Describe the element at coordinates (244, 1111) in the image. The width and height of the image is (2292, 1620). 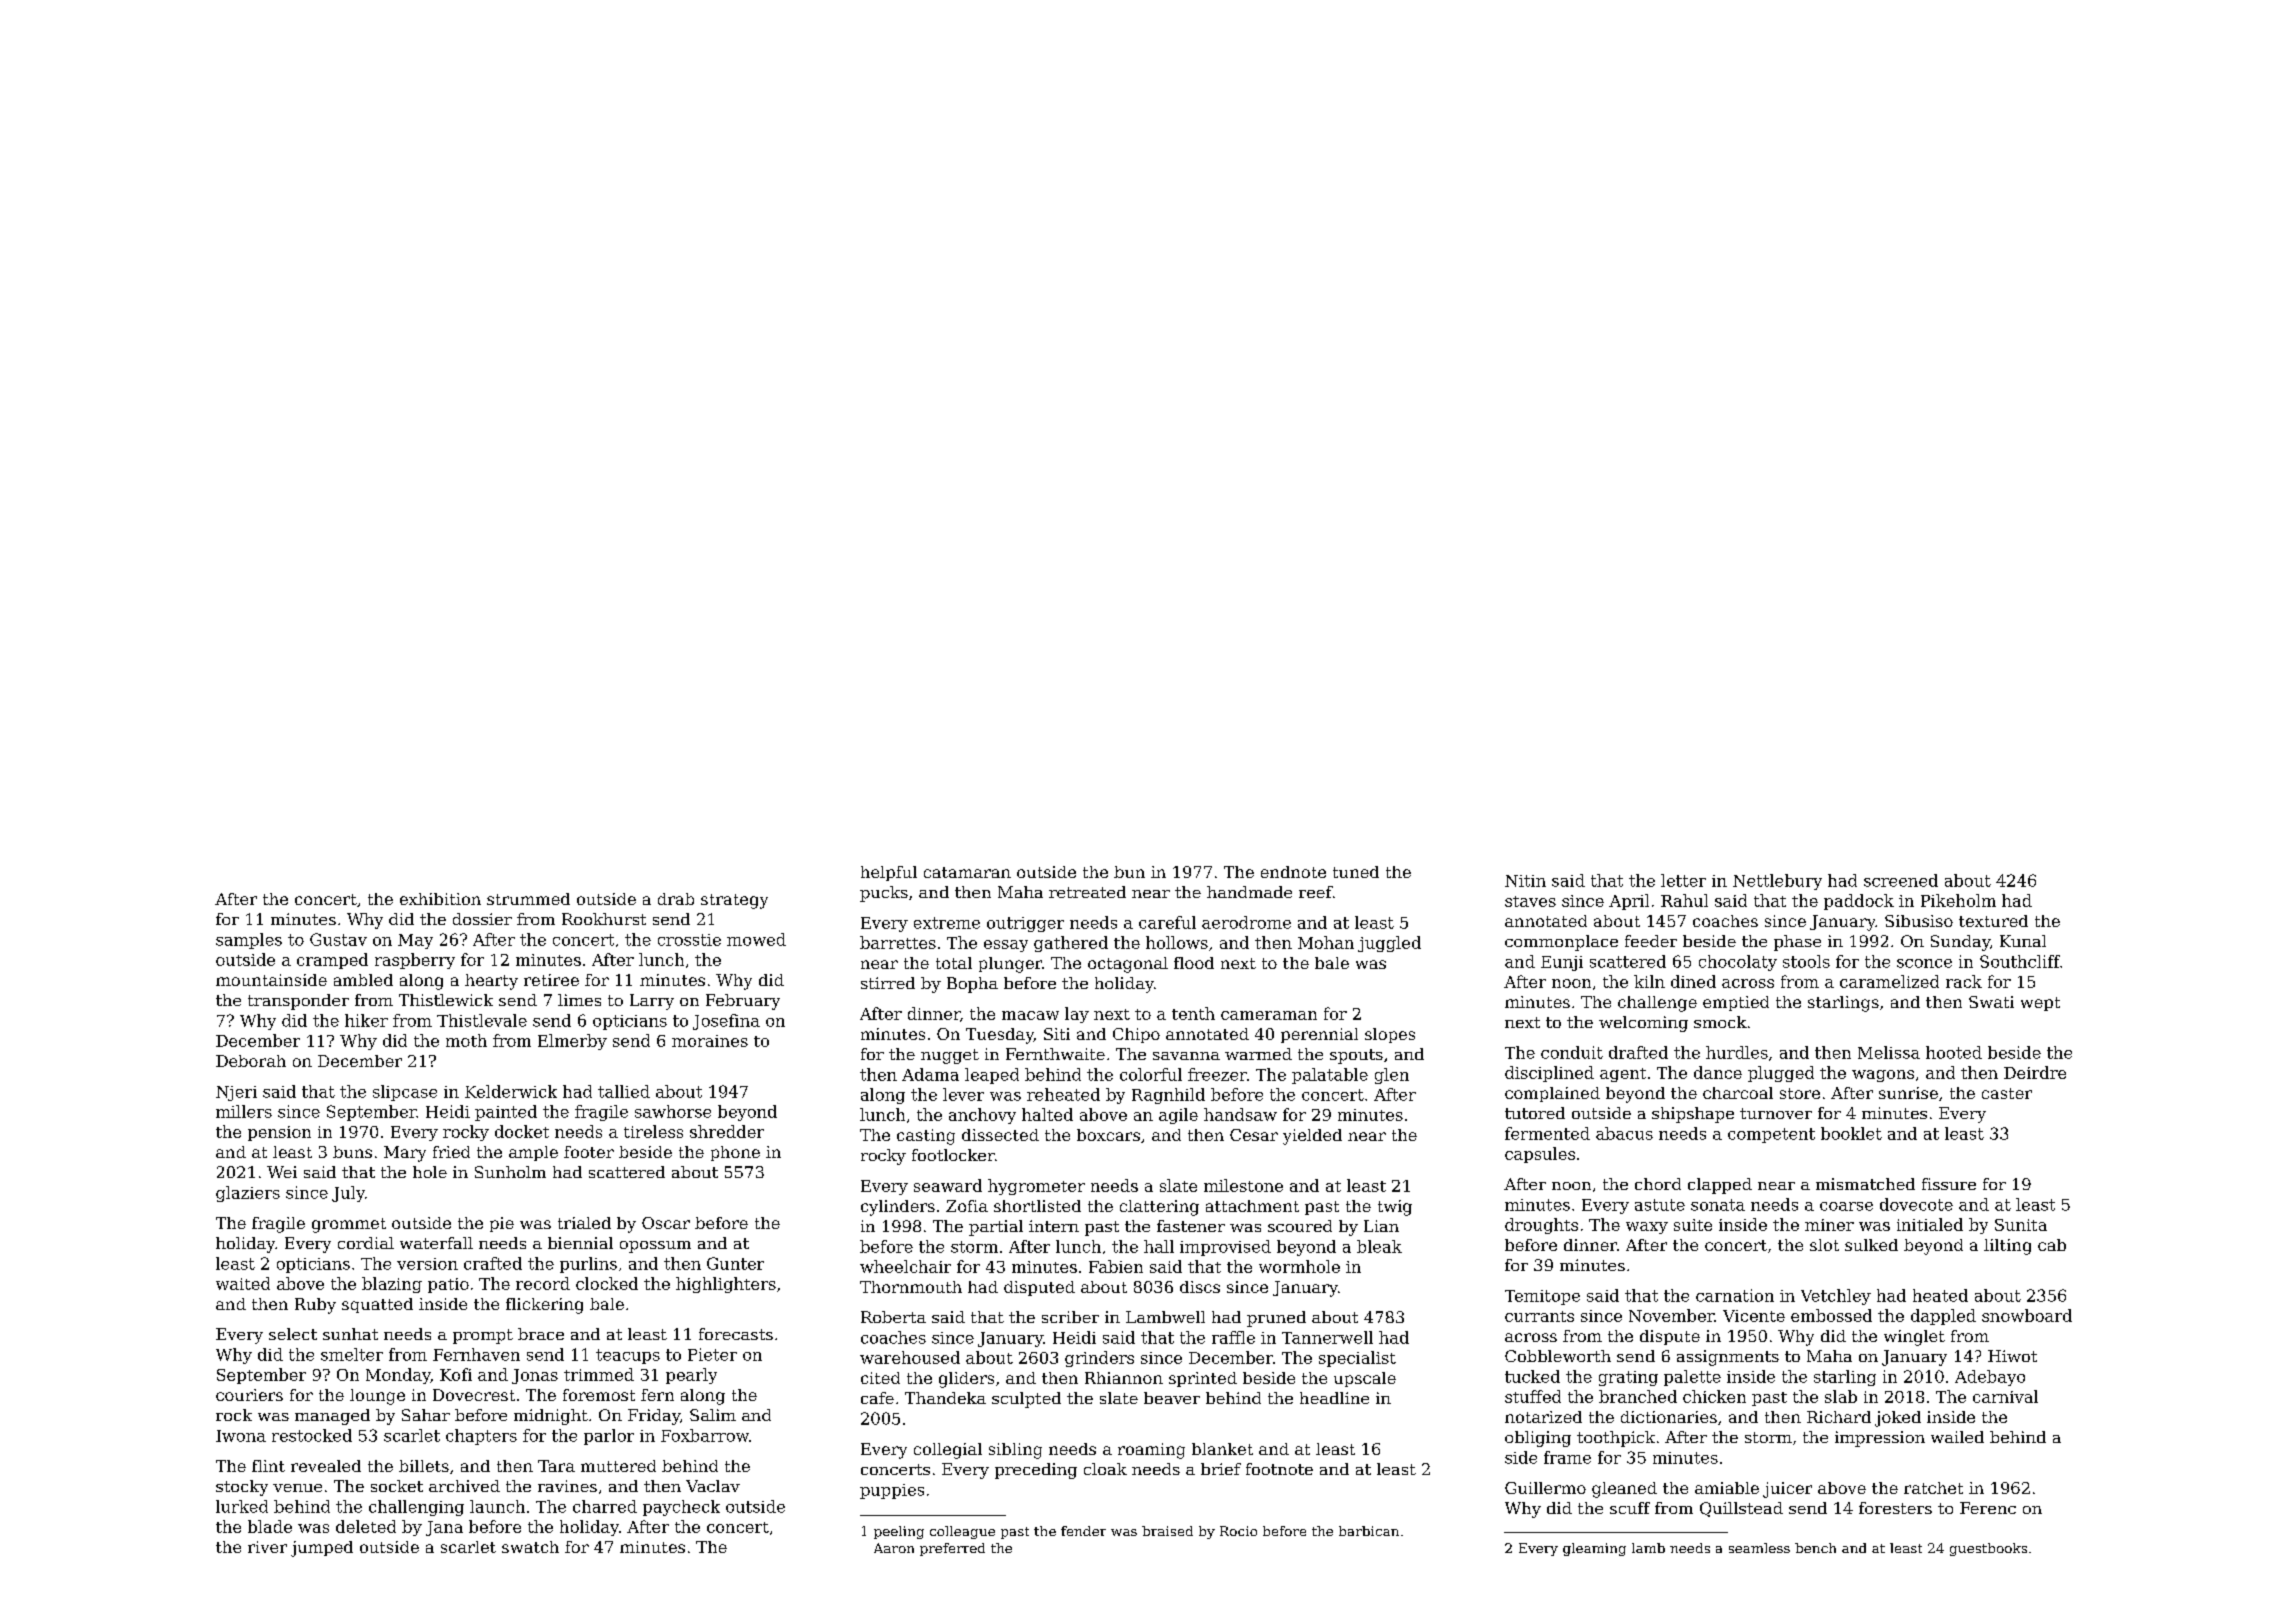
I see `millers` at that location.
